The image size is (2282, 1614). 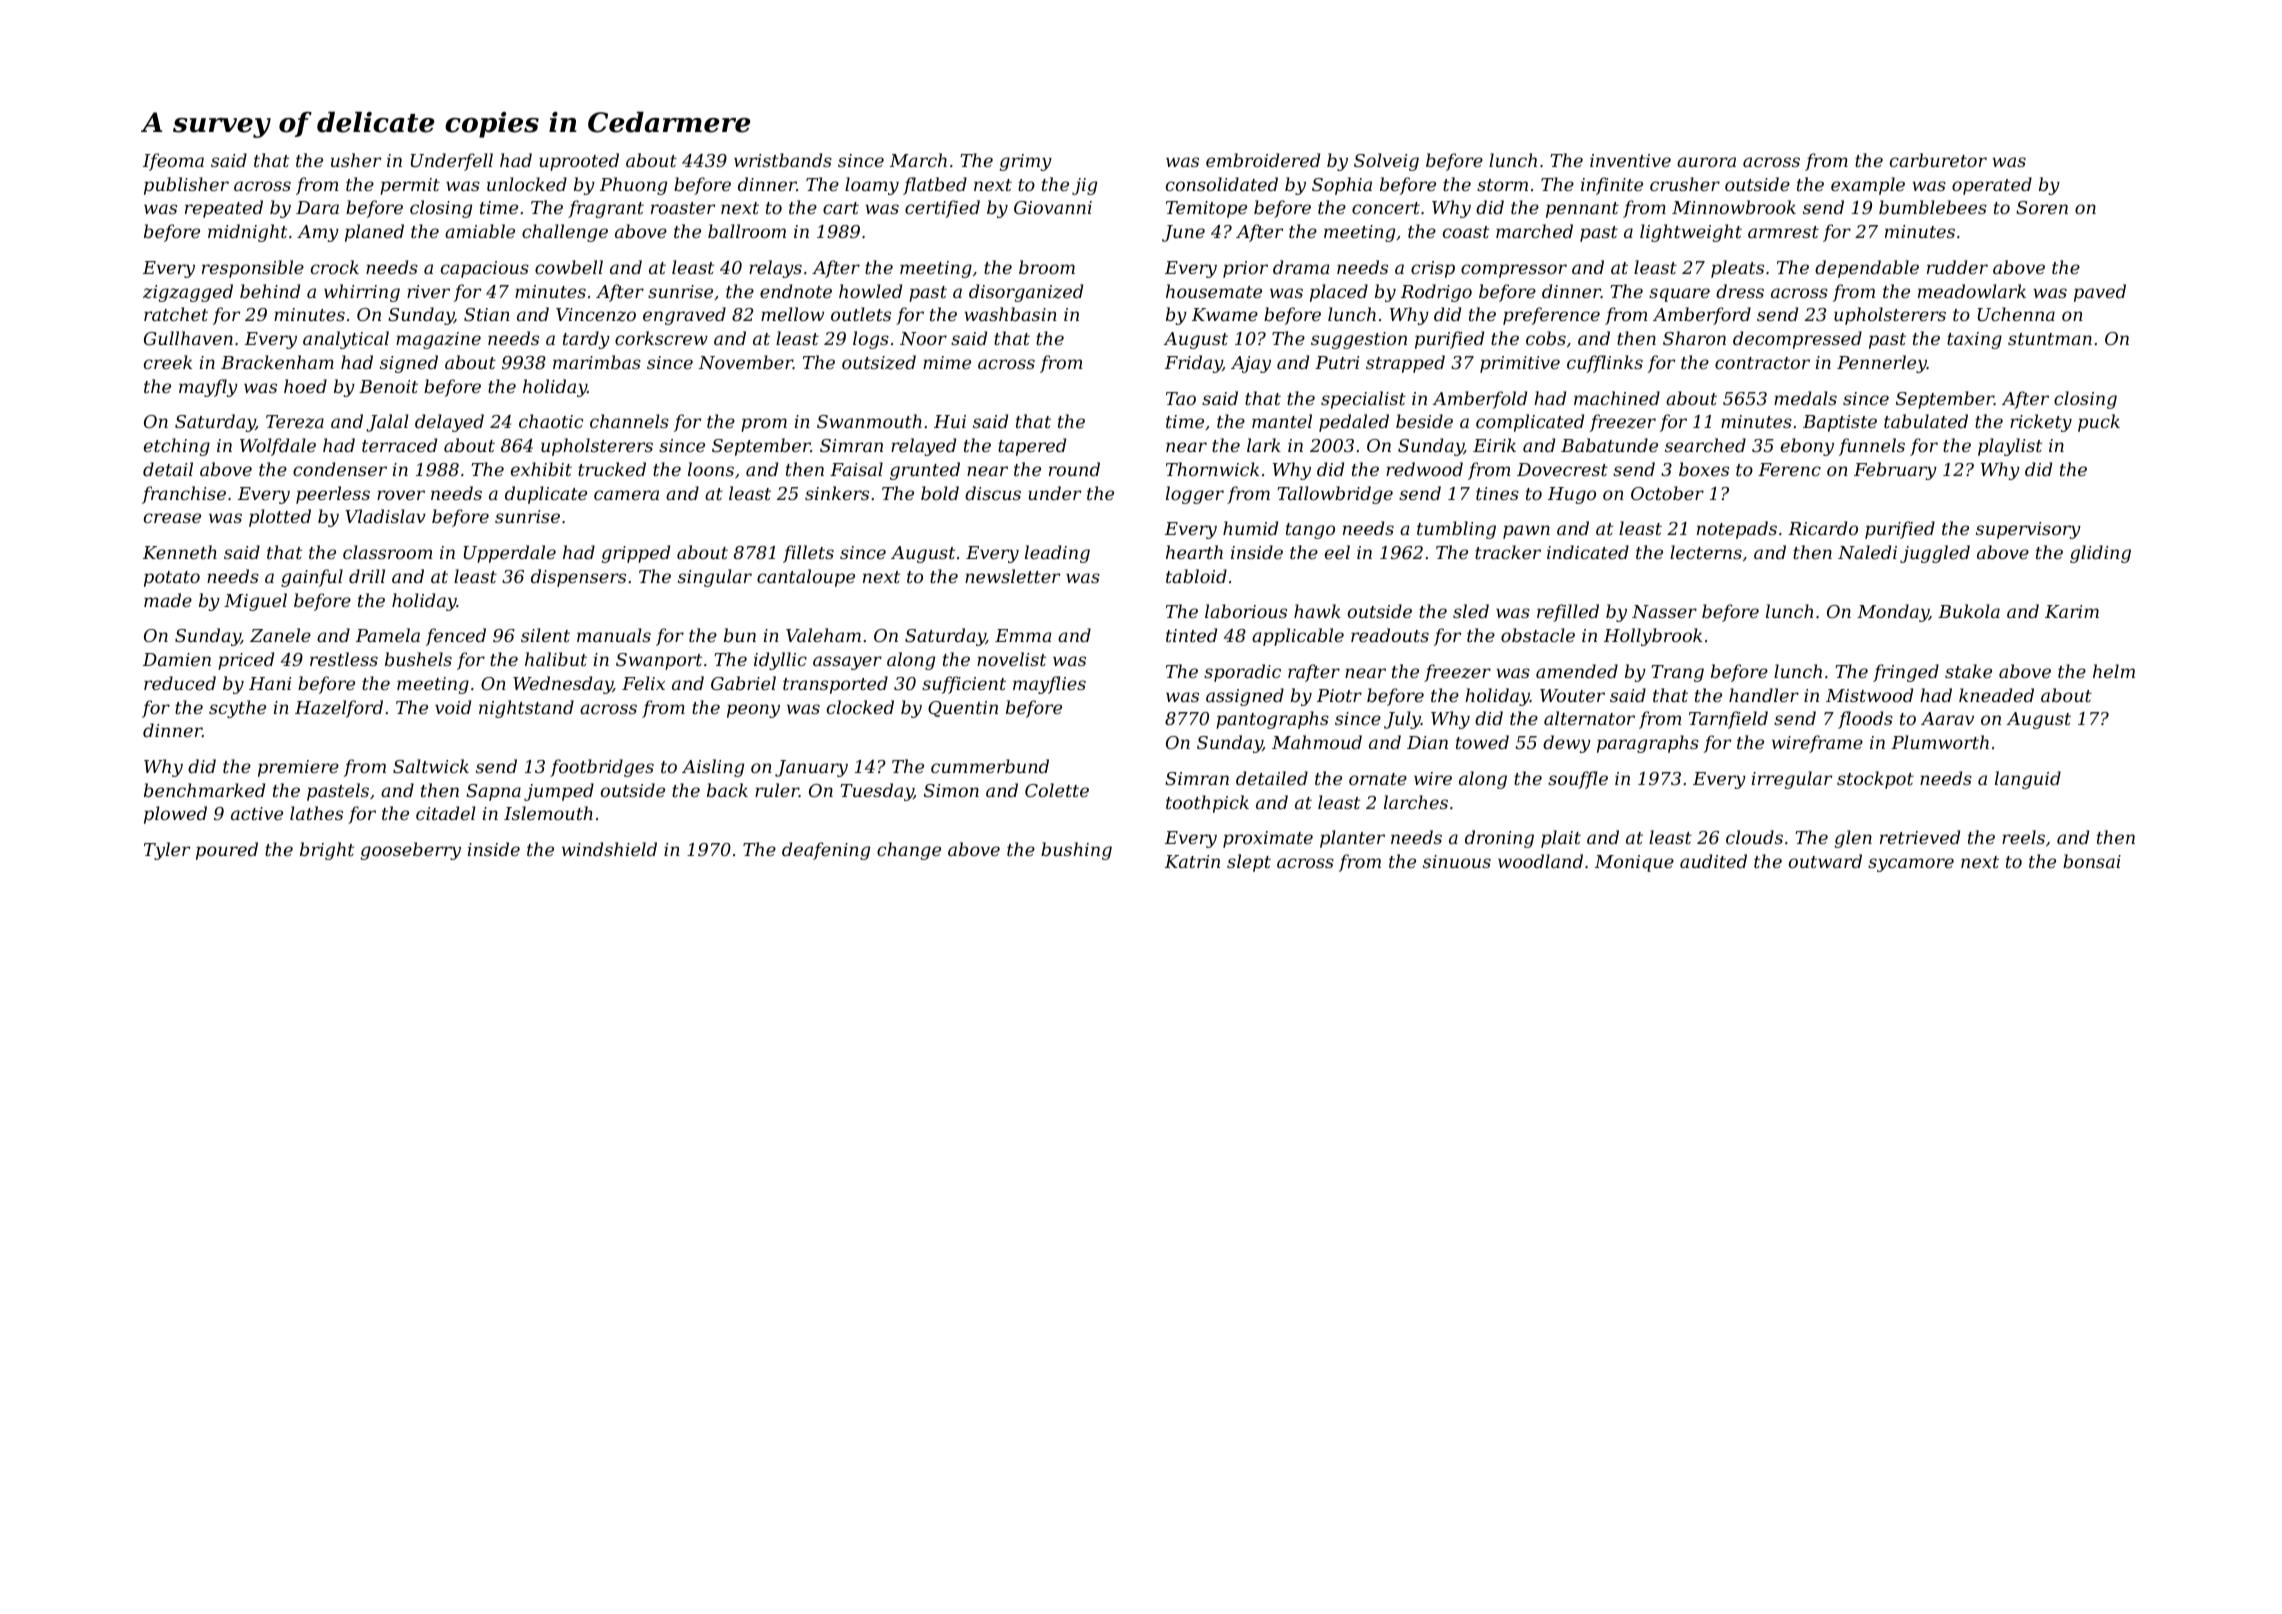 What do you see at coordinates (579, 162) in the screenshot?
I see `uprooted` at bounding box center [579, 162].
